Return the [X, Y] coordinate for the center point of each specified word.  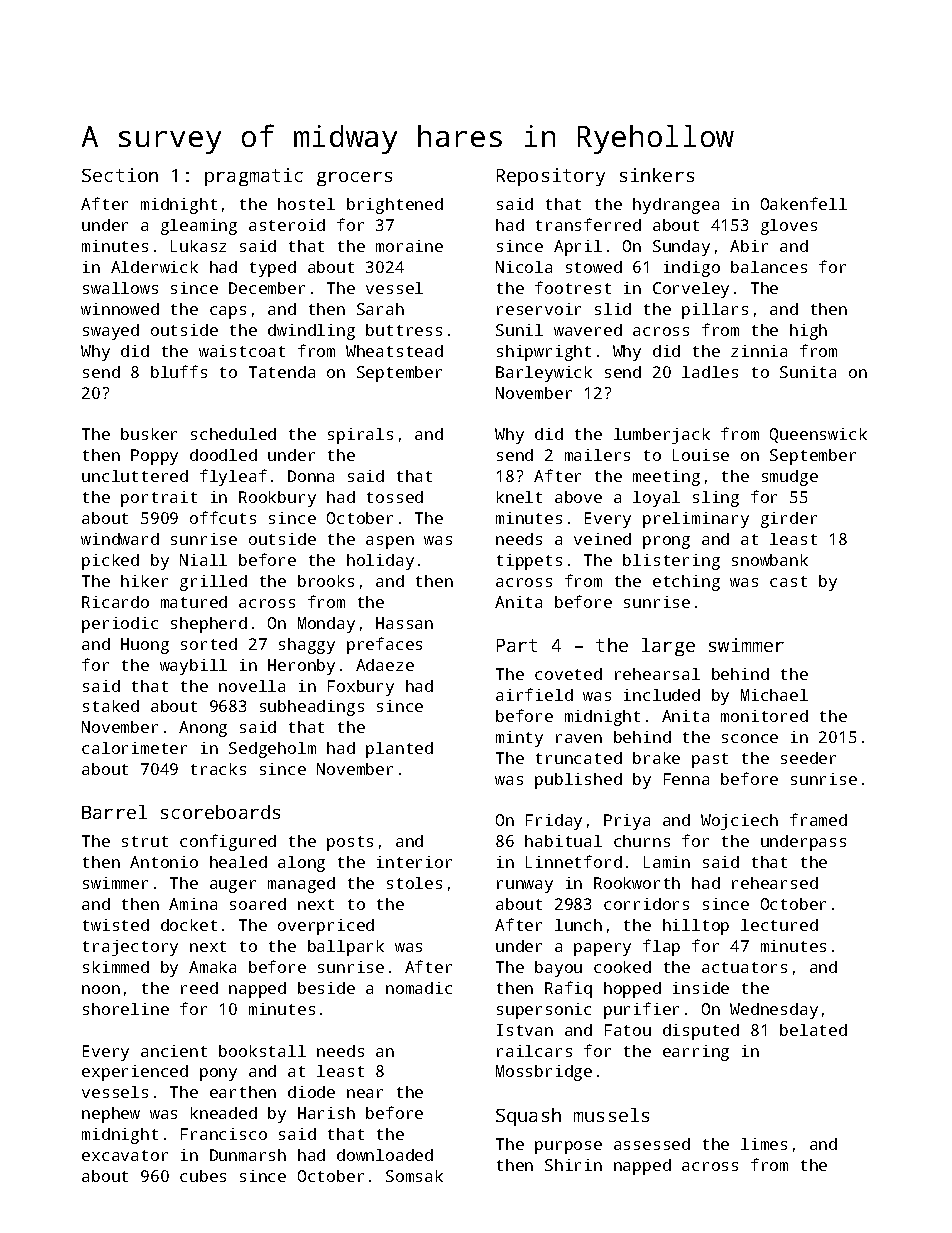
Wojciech [739, 822]
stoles [414, 883]
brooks [326, 581]
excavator [125, 1155]
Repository [551, 177]
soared [258, 904]
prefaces [384, 645]
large [668, 647]
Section [120, 175]
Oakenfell [804, 203]
